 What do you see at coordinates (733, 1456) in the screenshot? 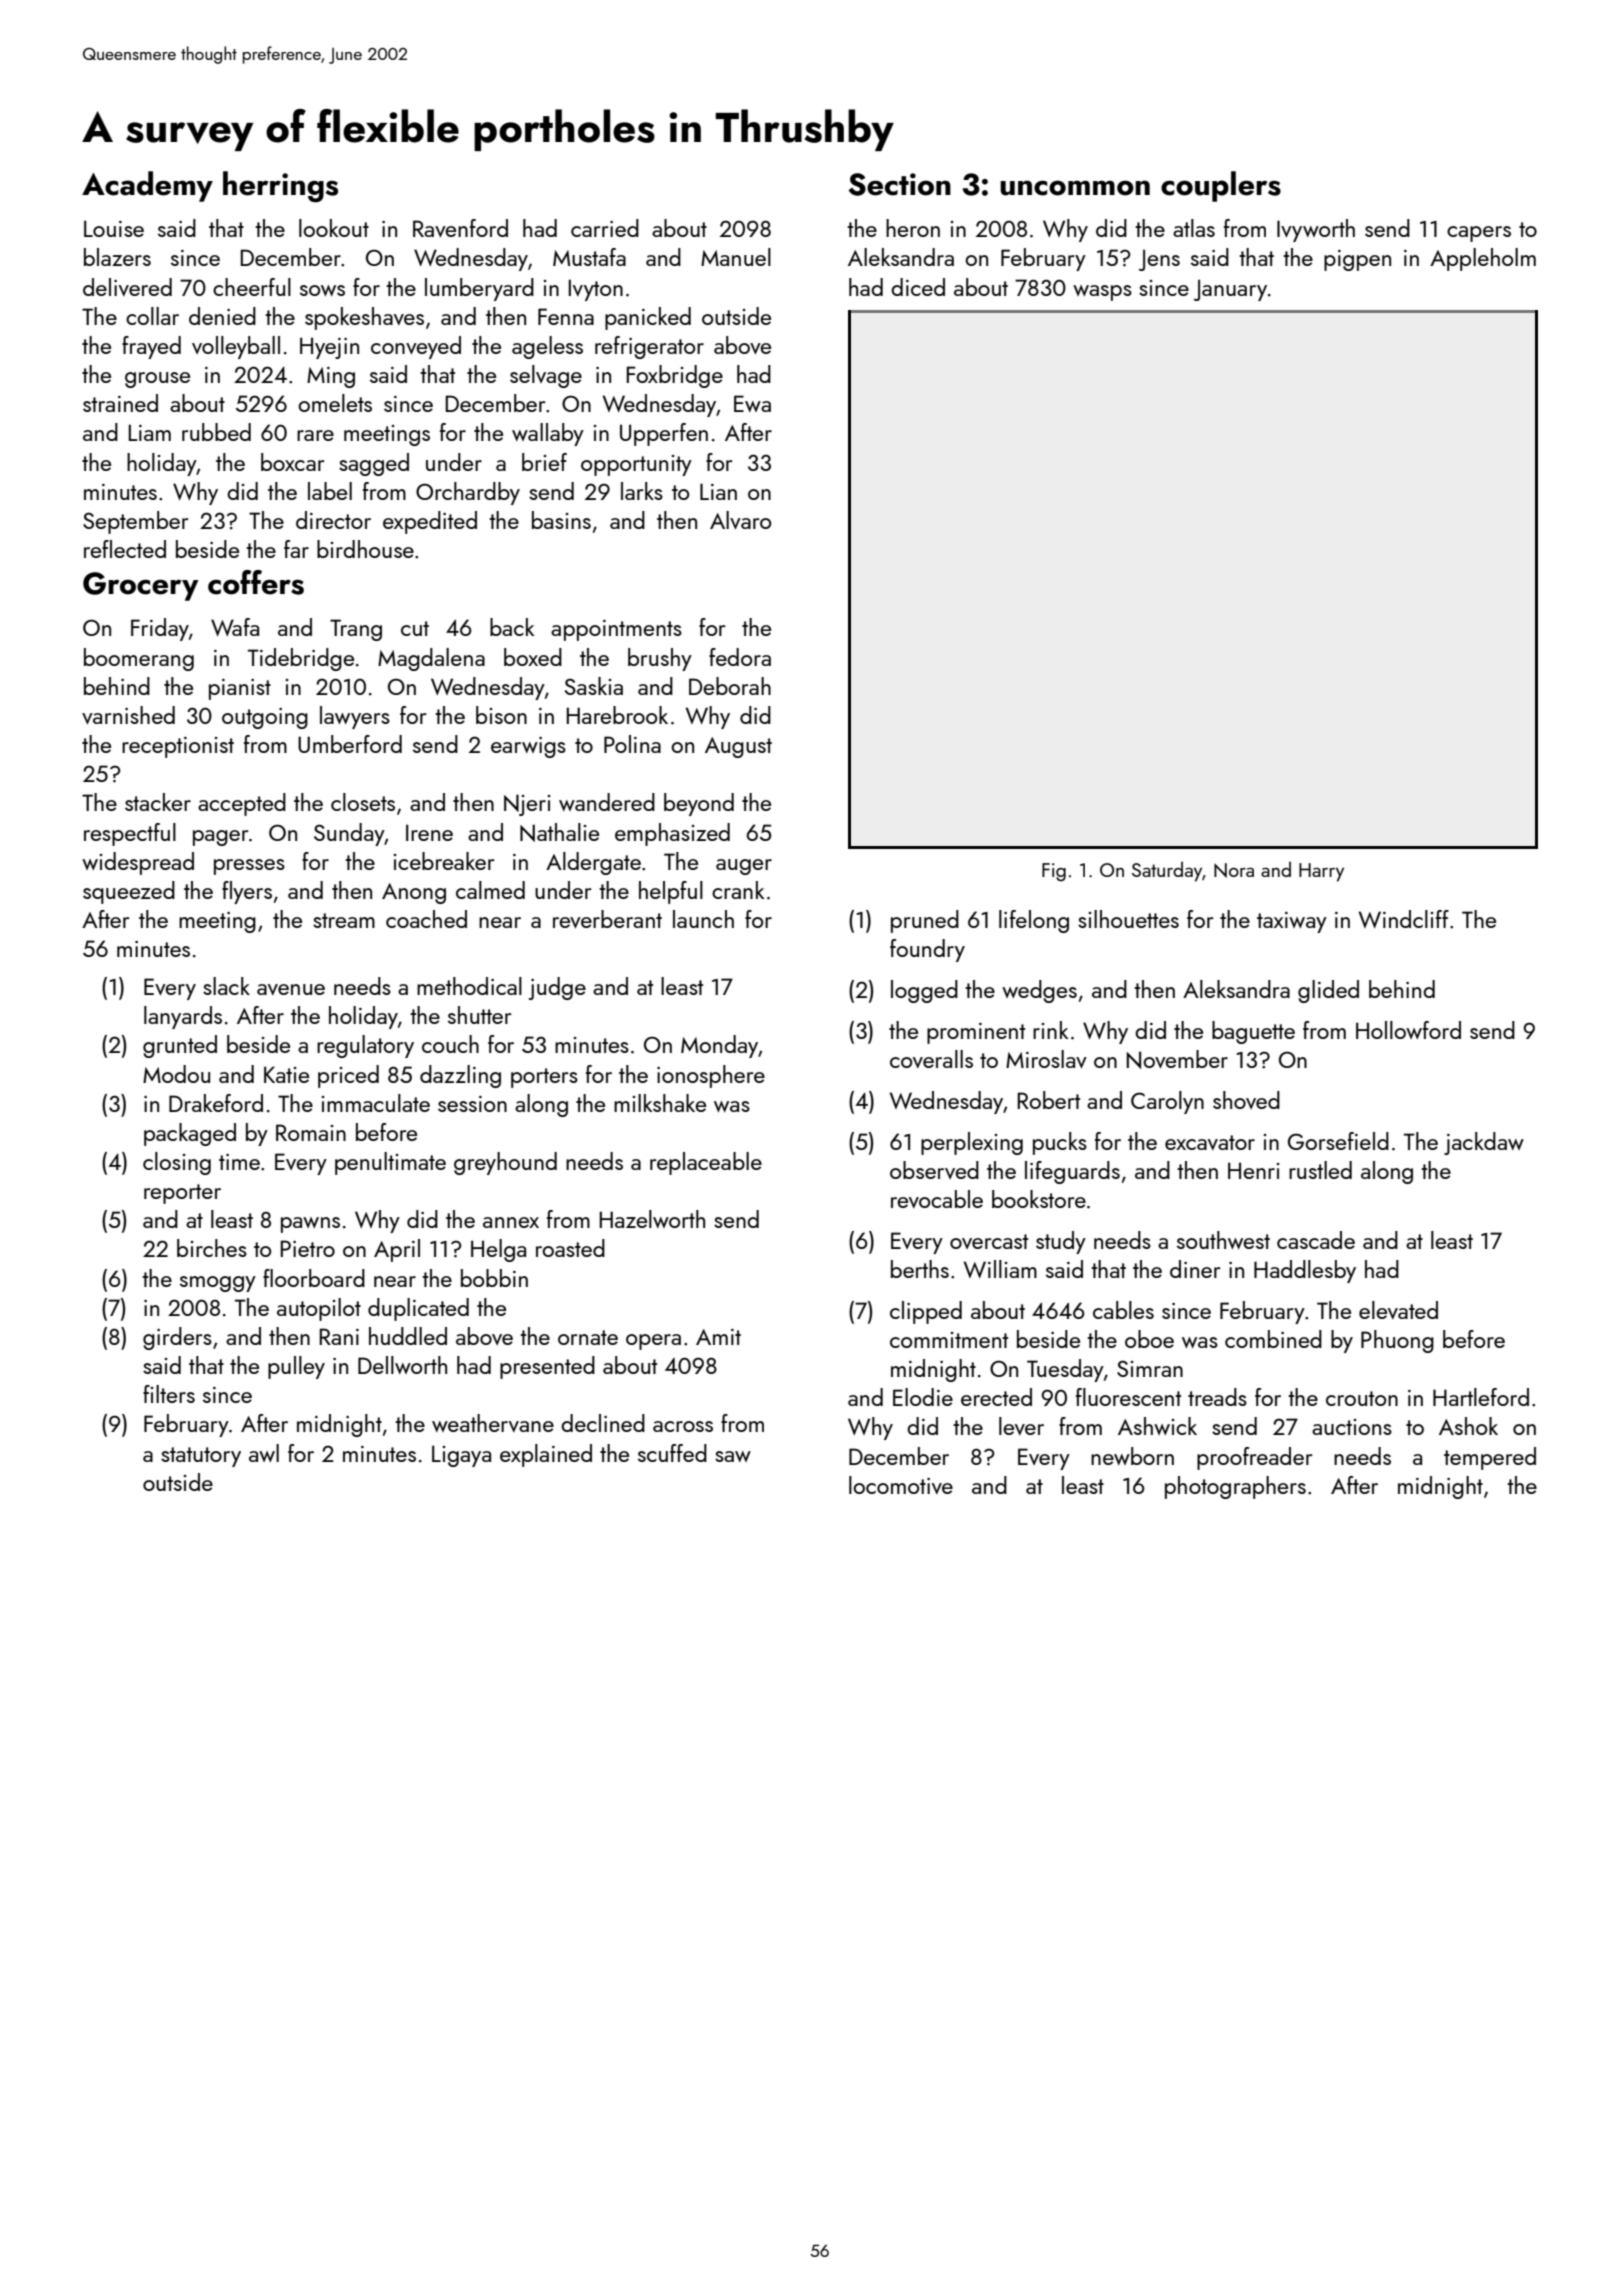
I see `saw` at bounding box center [733, 1456].
